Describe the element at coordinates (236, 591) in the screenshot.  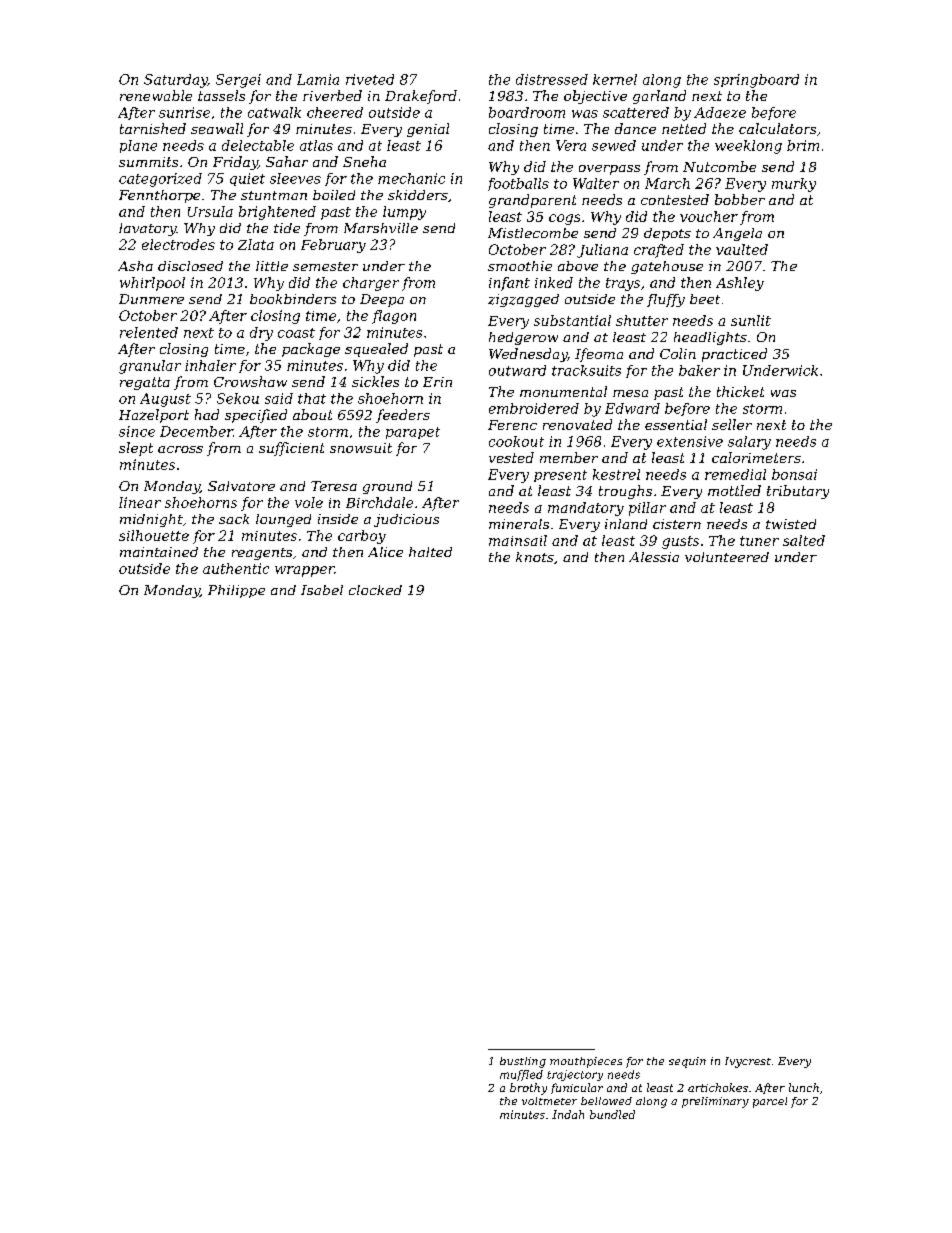
I see `Philippe` at that location.
